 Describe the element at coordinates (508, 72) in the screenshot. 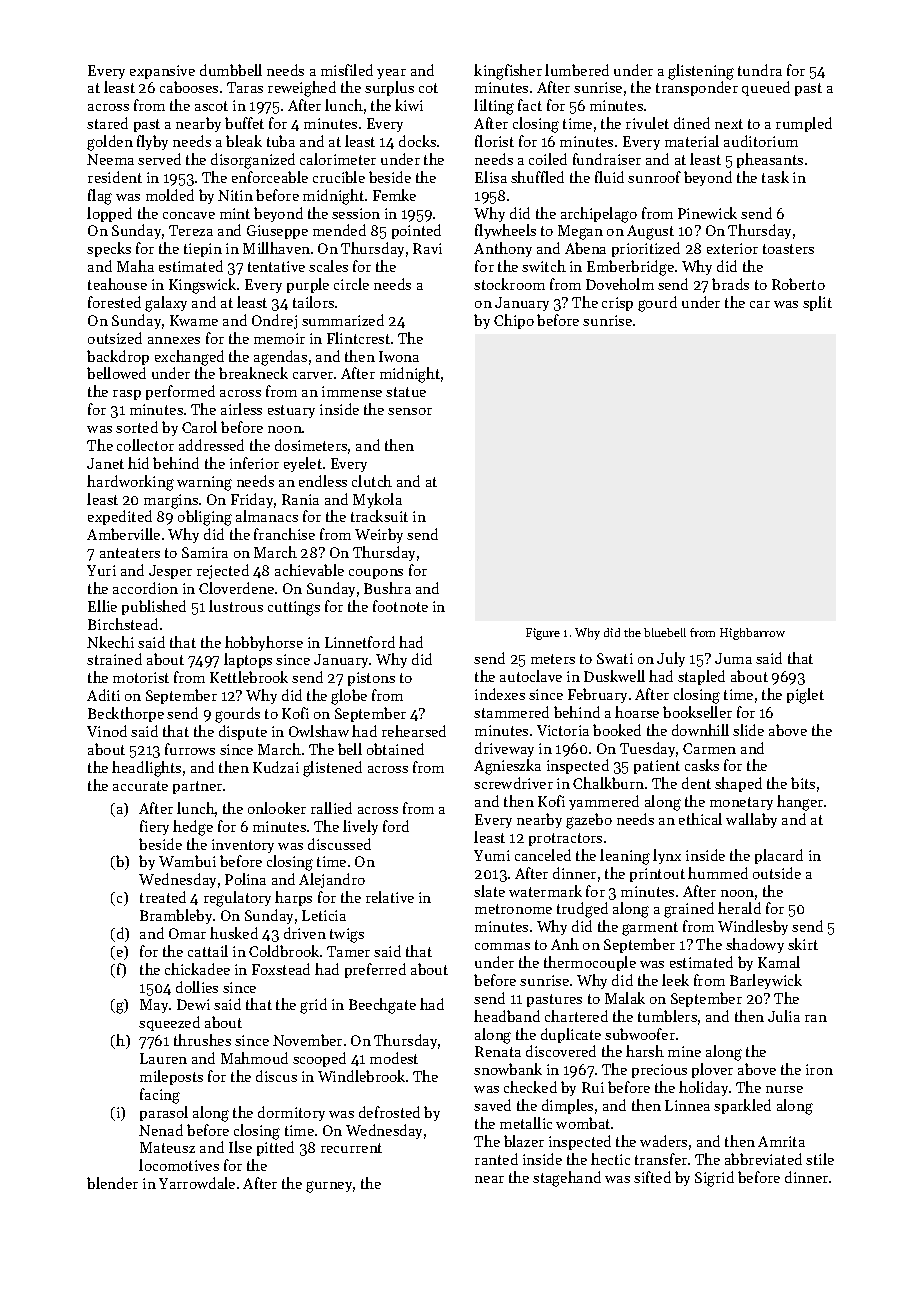

I see `kingfisher` at that location.
